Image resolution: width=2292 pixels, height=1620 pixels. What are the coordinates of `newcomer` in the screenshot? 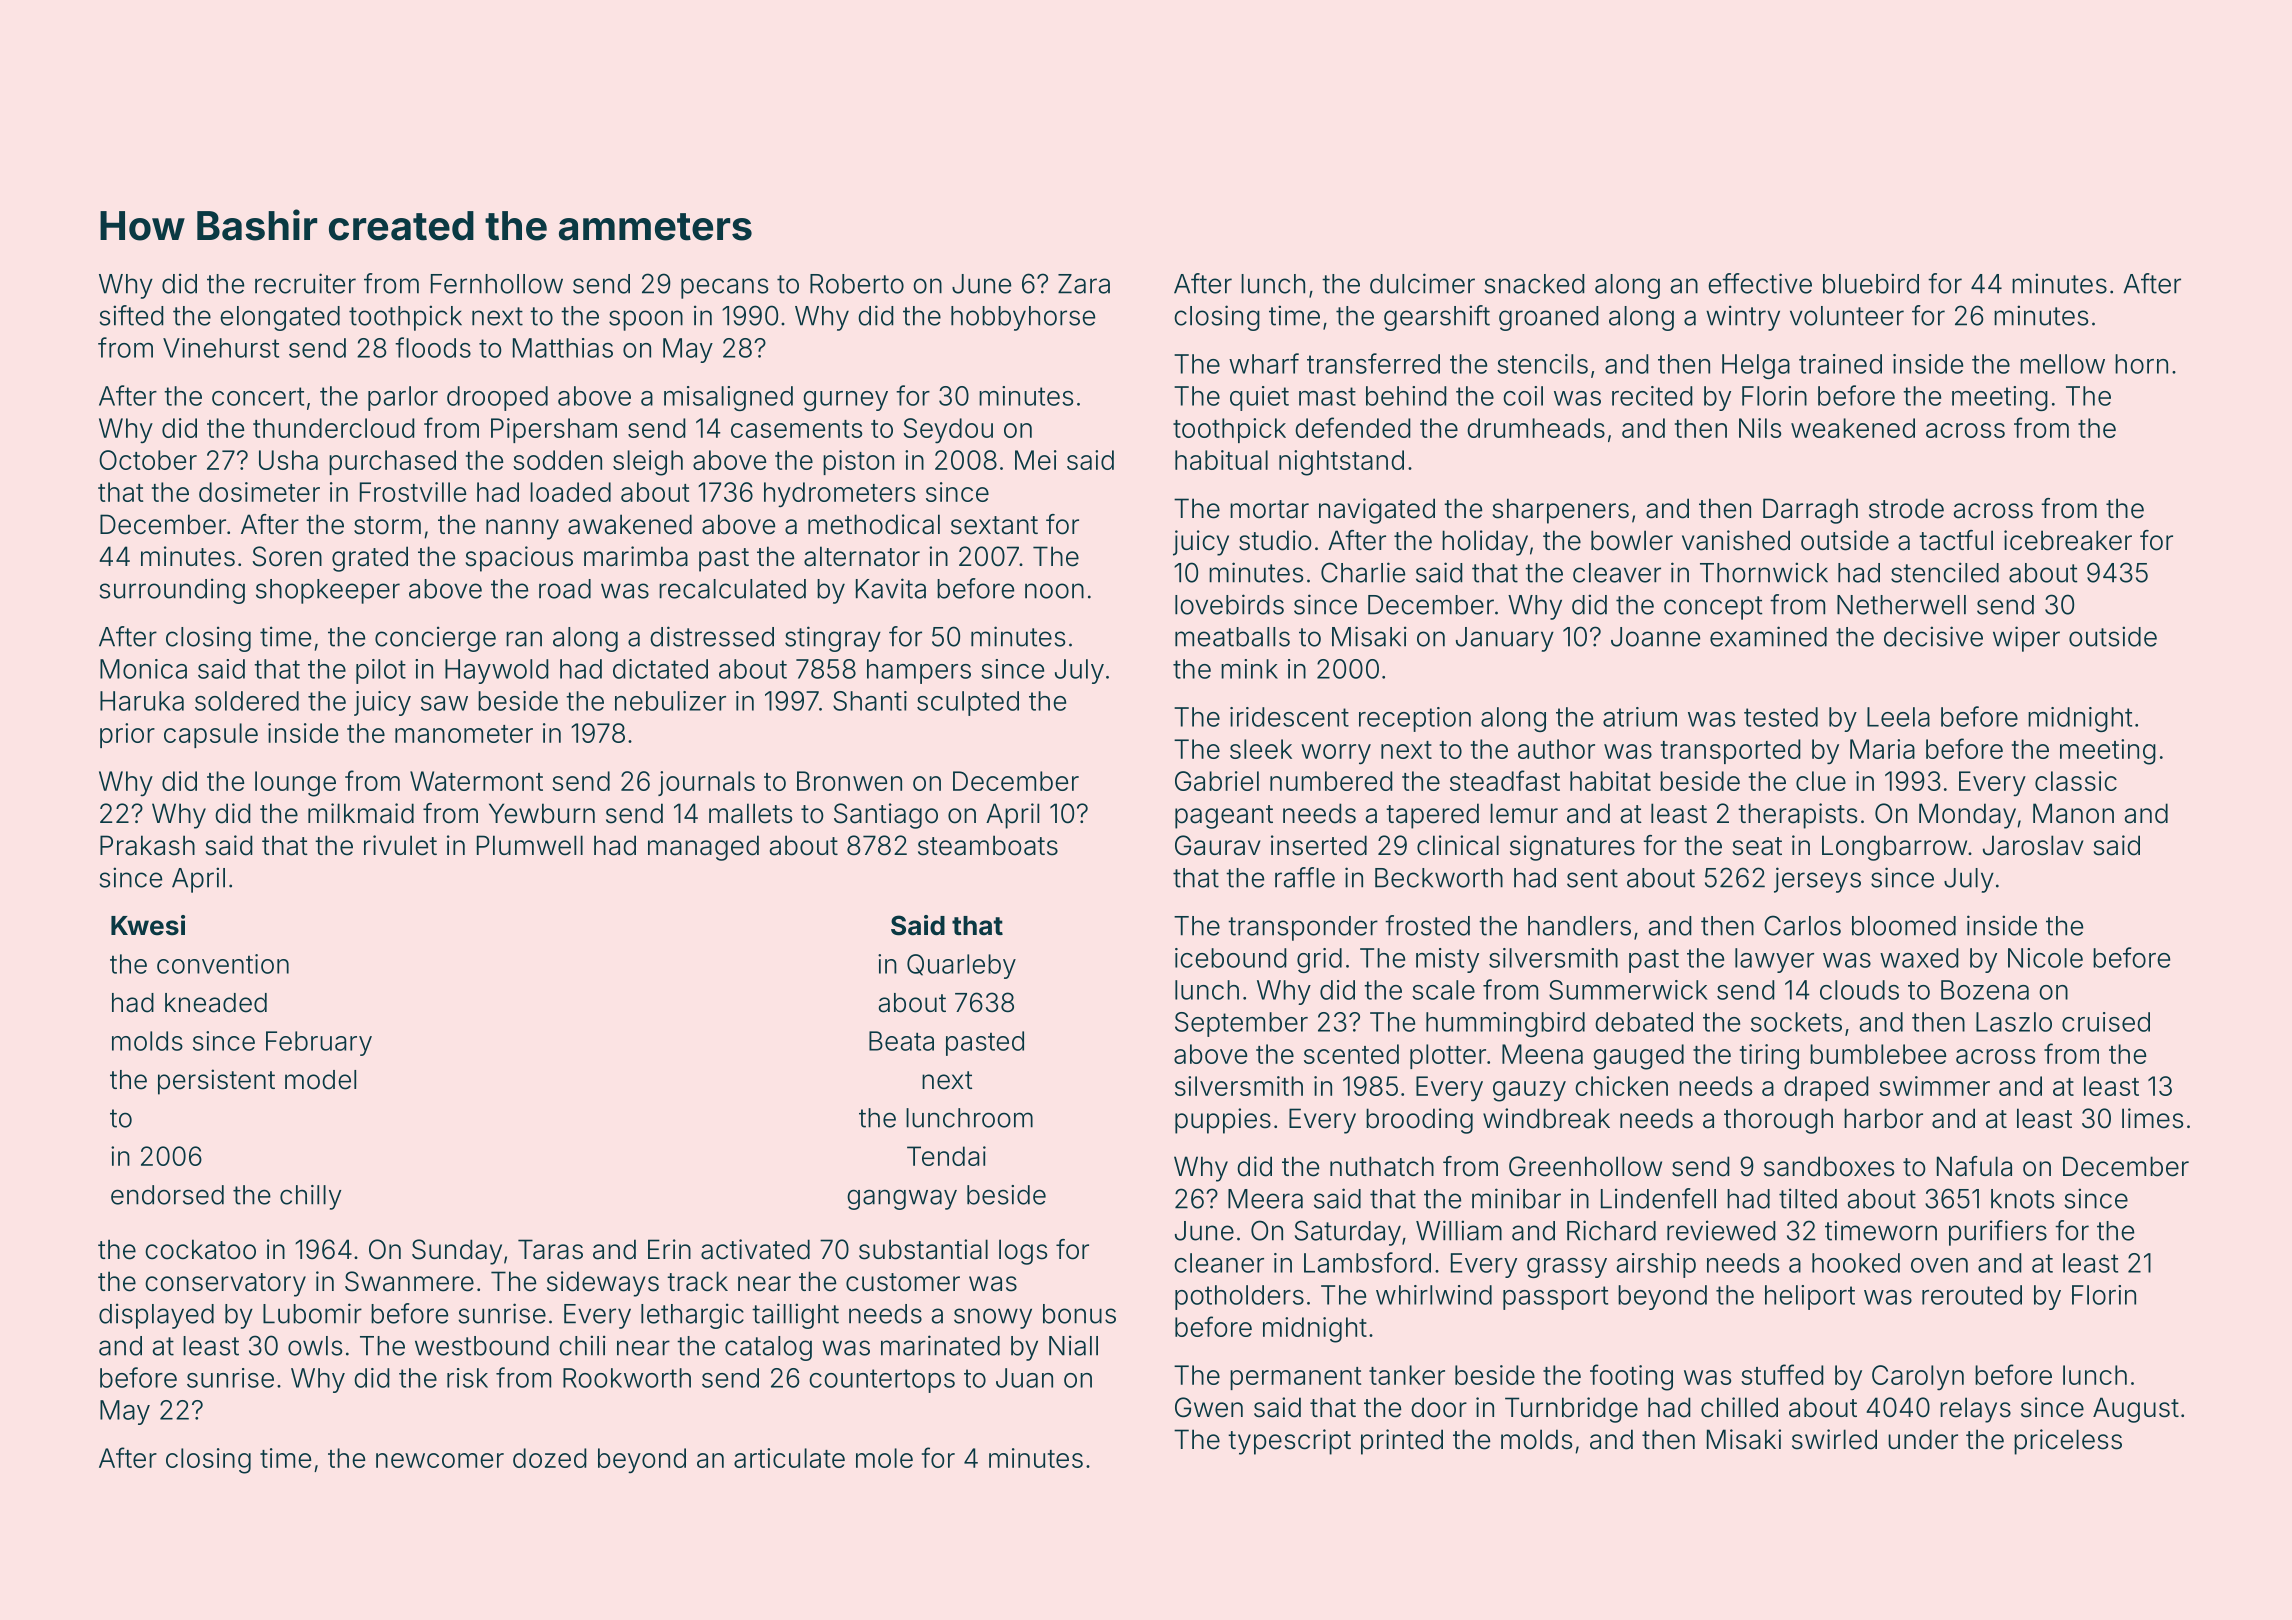 It's located at (440, 1460).
